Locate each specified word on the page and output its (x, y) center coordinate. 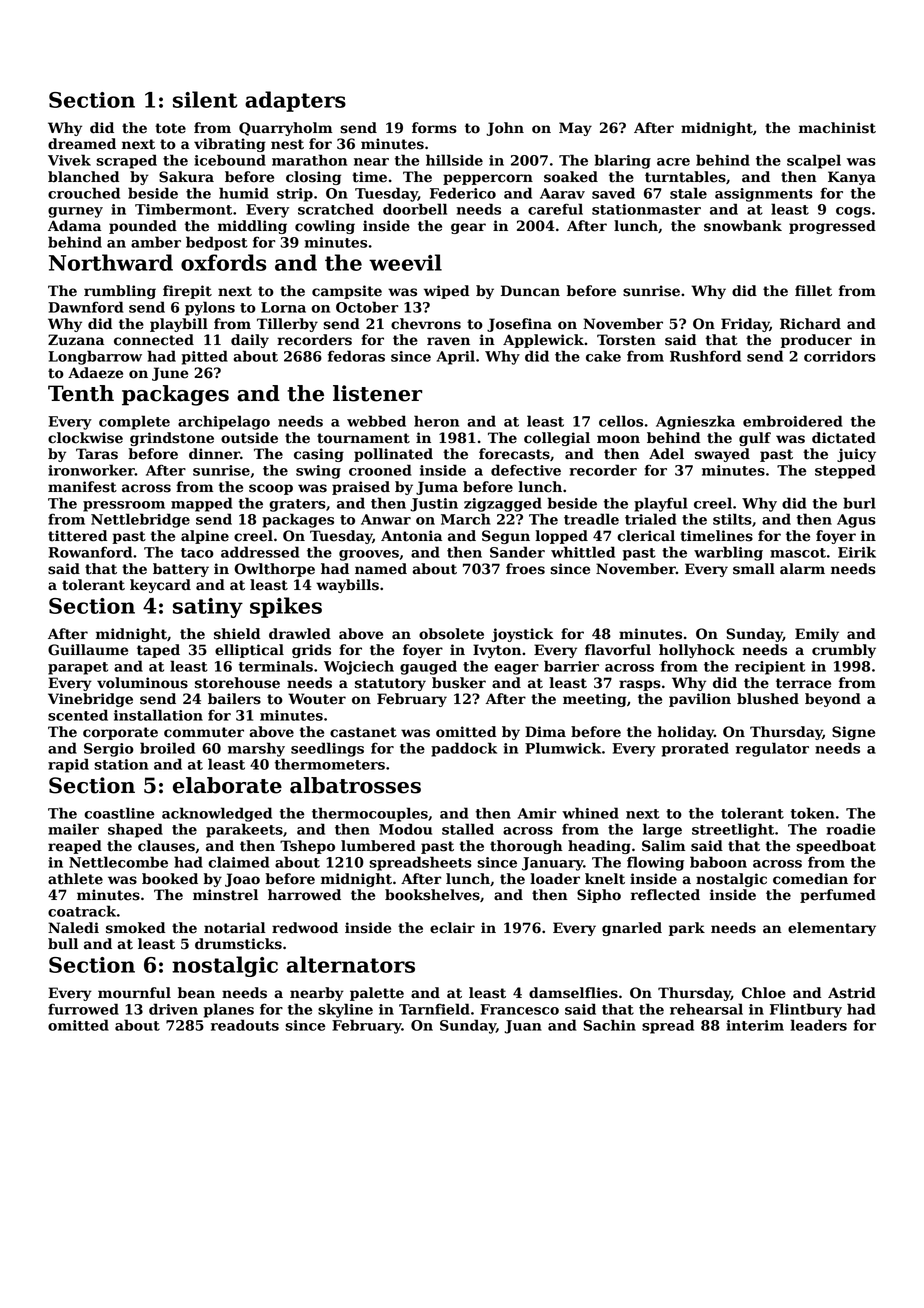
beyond (833, 700)
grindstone (172, 439)
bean (196, 993)
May (575, 129)
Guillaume (88, 650)
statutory (390, 684)
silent (205, 99)
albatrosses (355, 785)
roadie (850, 829)
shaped (135, 830)
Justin (434, 505)
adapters (295, 101)
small (754, 569)
